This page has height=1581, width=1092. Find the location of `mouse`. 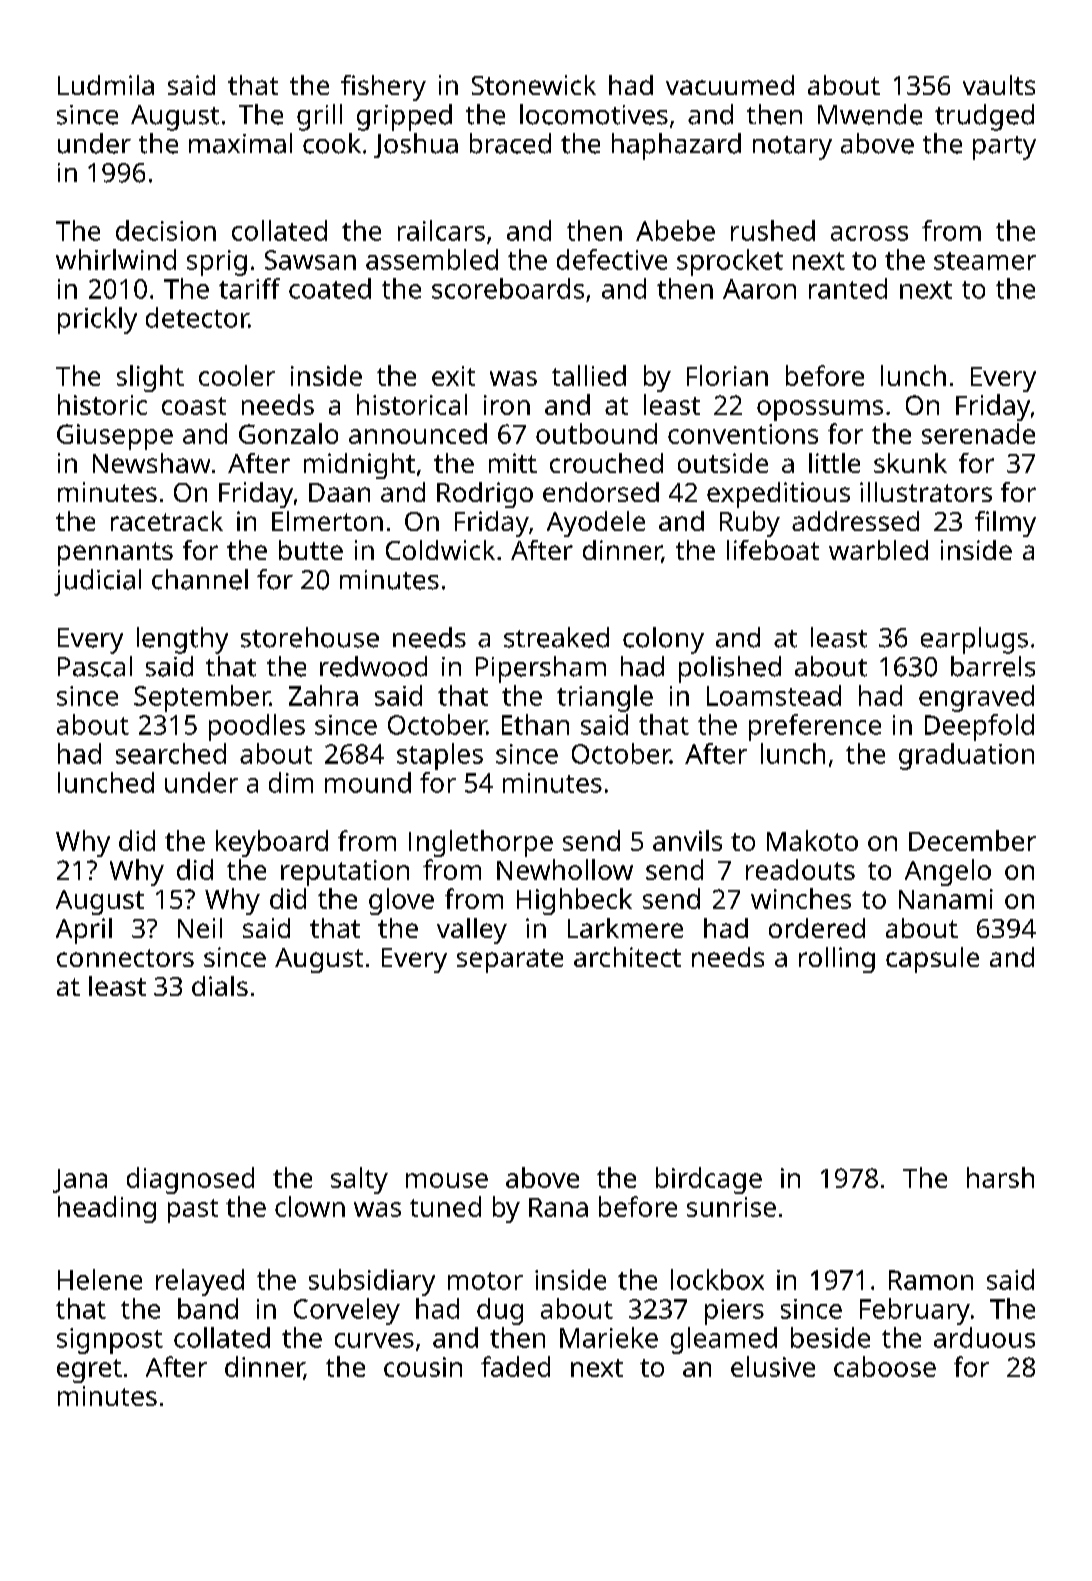

mouse is located at coordinates (447, 1180).
